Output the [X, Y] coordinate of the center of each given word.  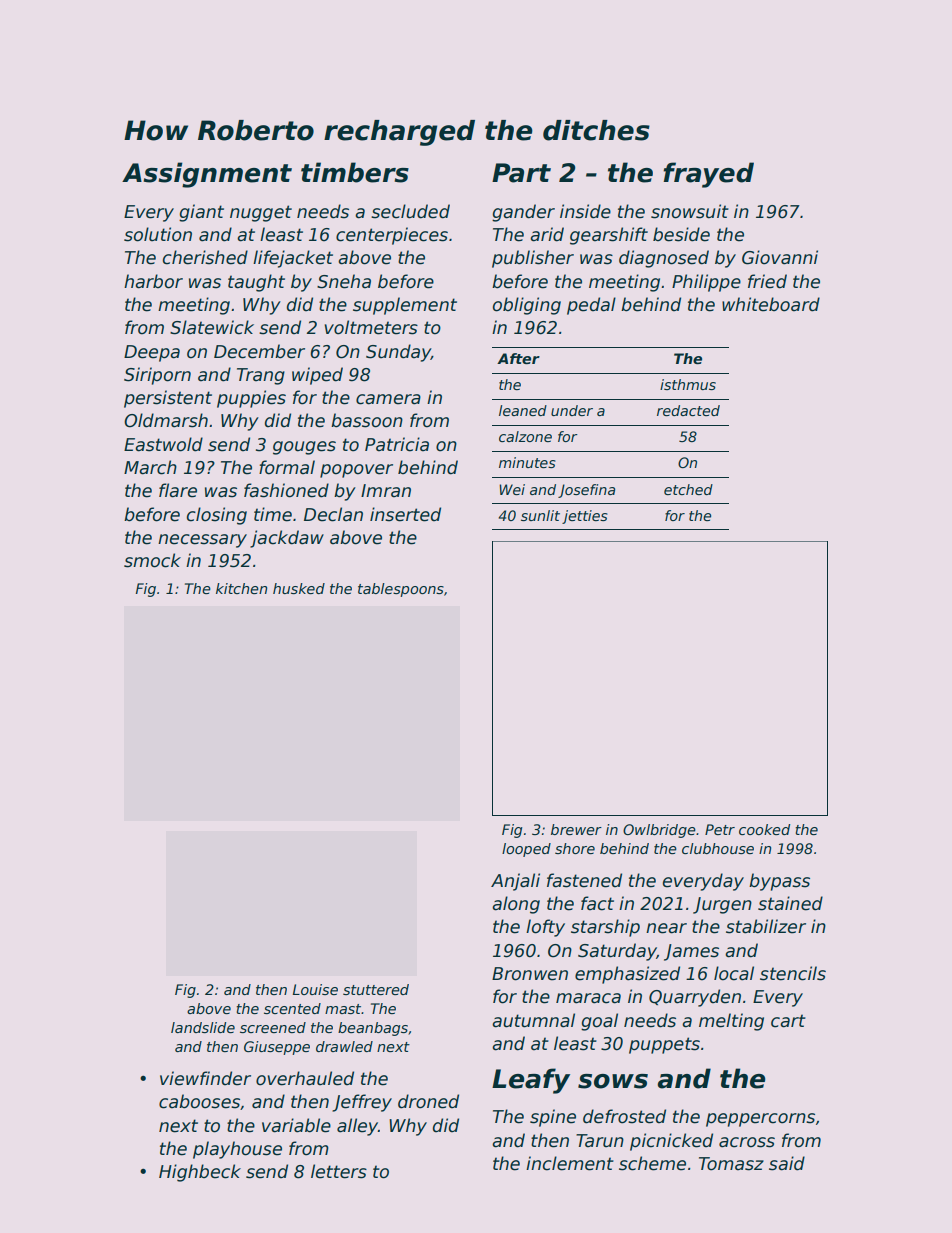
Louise [315, 989]
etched [688, 489]
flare [178, 490]
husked [299, 588]
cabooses [199, 1101]
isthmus [688, 384]
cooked [764, 829]
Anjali [515, 882]
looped [526, 850]
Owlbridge [659, 831]
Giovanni [780, 257]
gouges [304, 448]
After [518, 358]
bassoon [367, 420]
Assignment [207, 175]
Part [521, 173]
